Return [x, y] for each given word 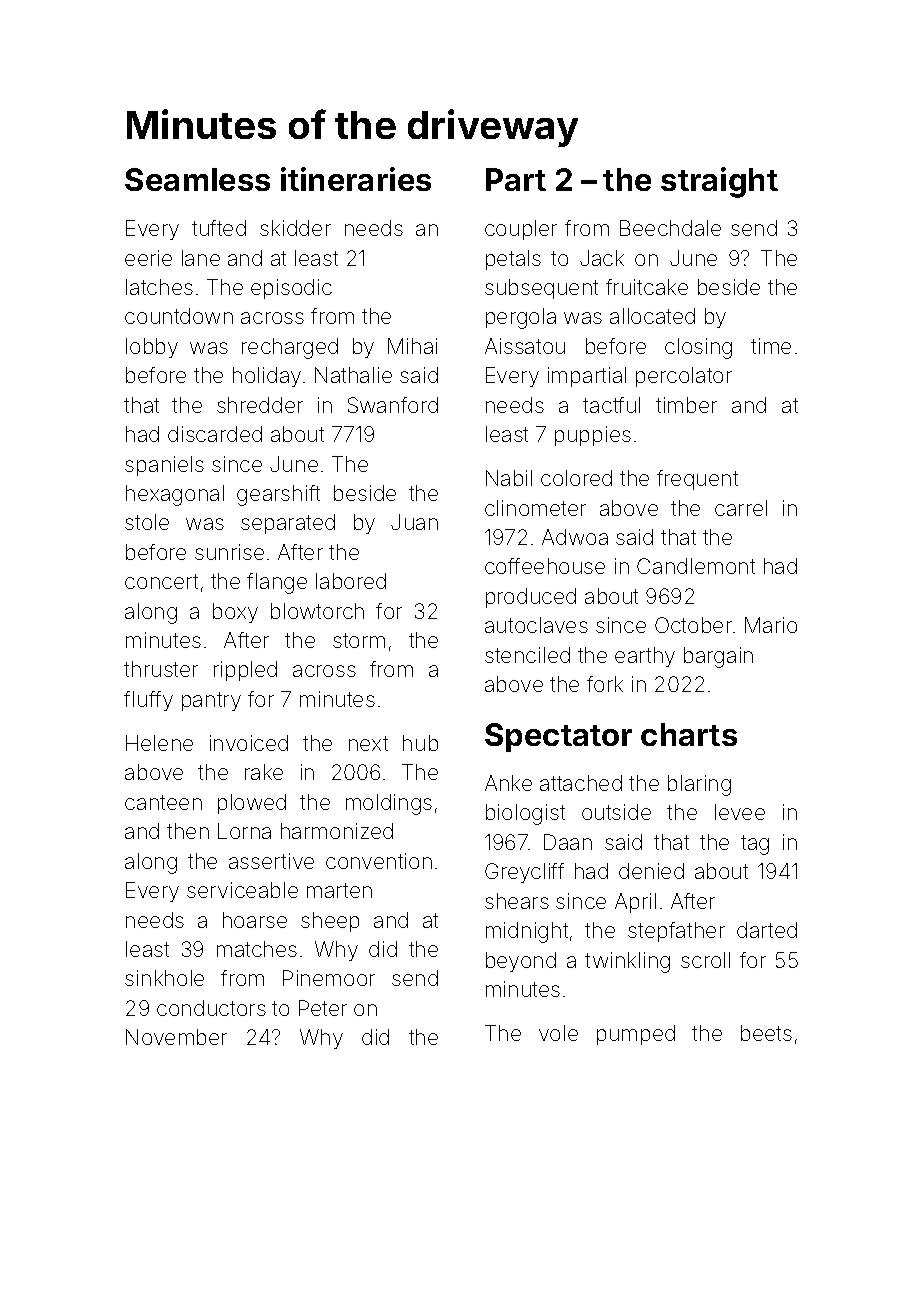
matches [257, 949]
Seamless [197, 179]
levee [740, 812]
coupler [521, 230]
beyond [521, 962]
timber [686, 405]
